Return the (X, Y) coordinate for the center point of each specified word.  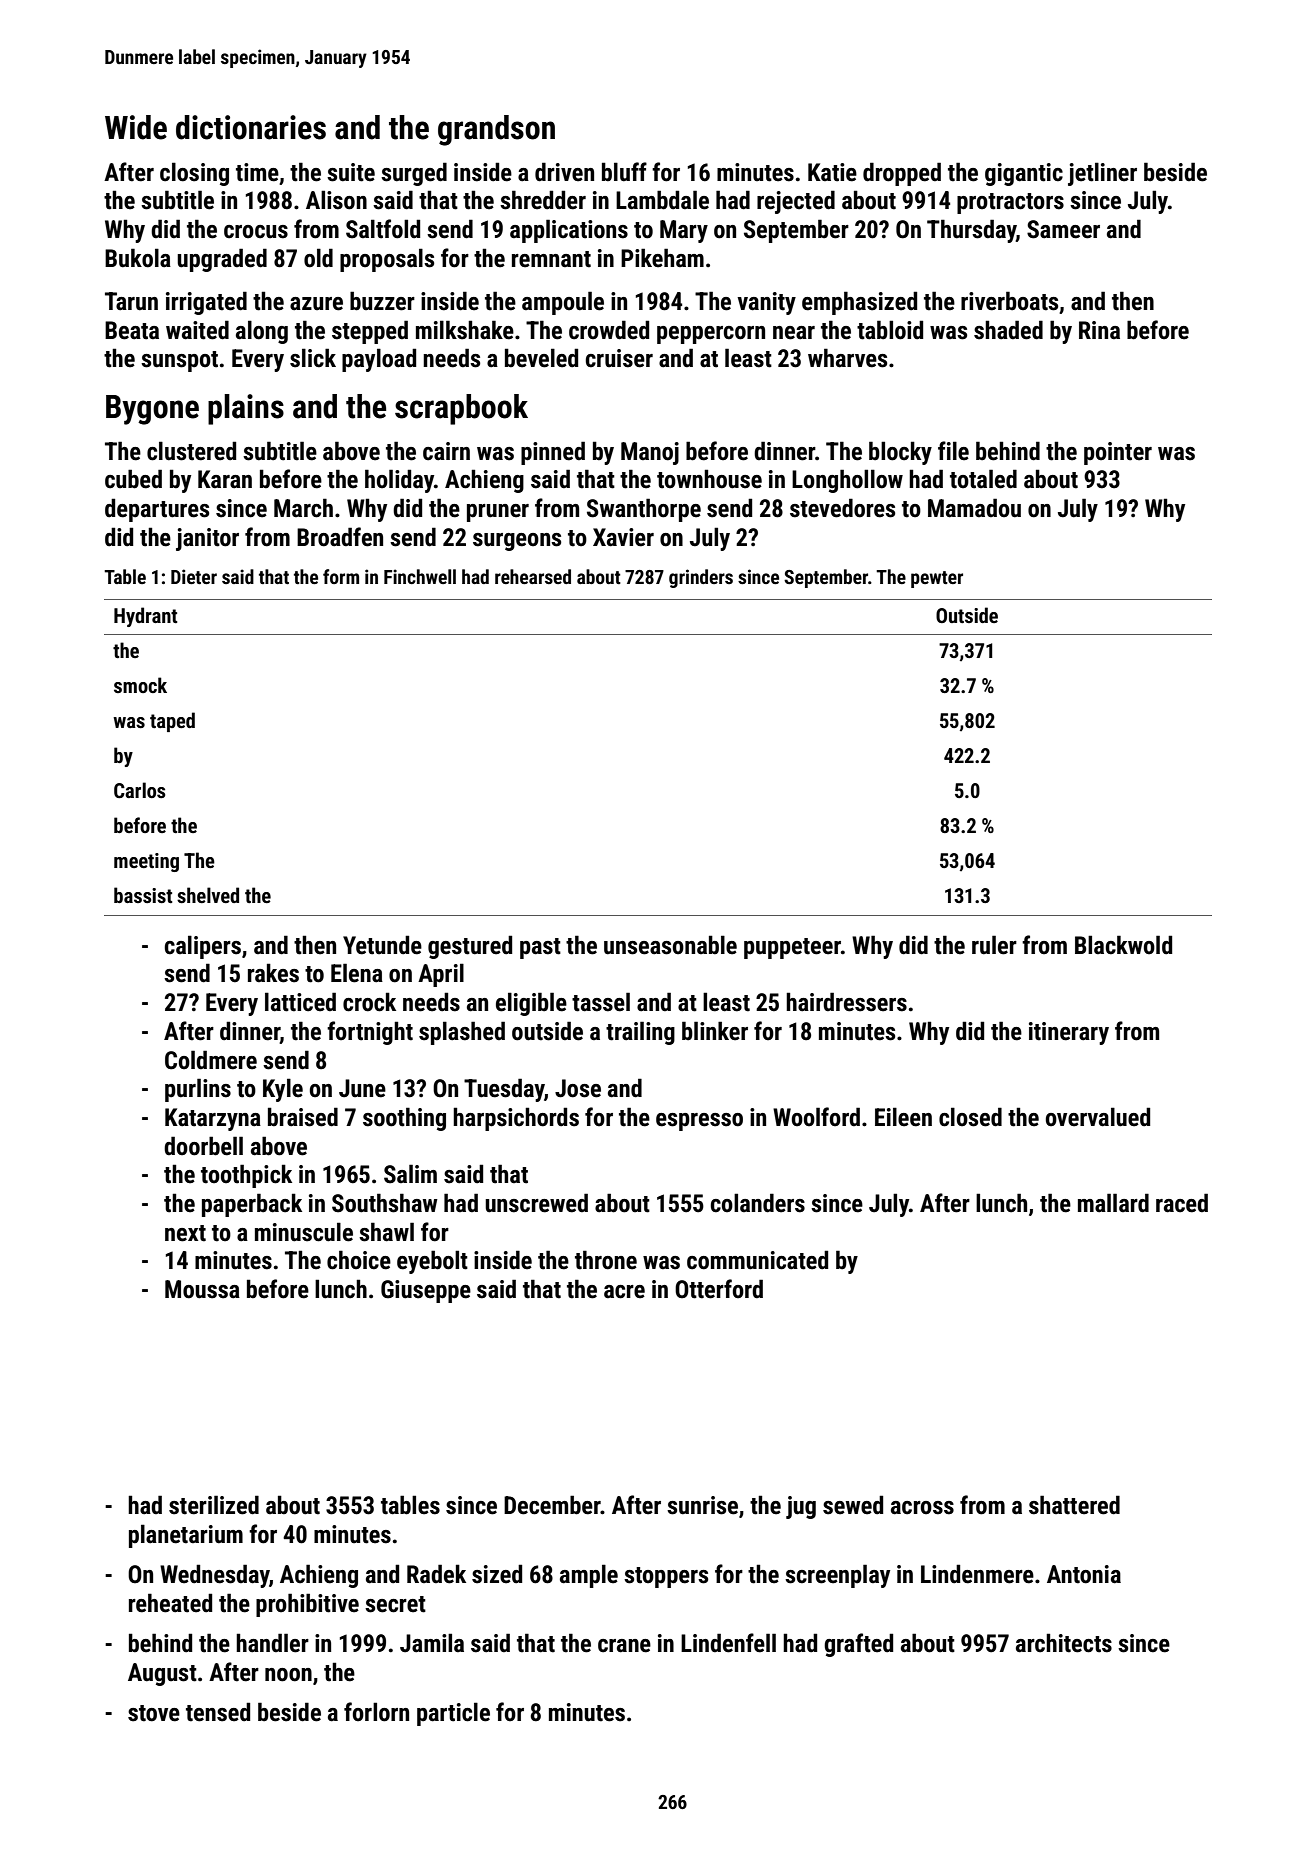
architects (1064, 1643)
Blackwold (1123, 945)
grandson (496, 130)
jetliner (1102, 174)
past (540, 948)
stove (154, 1713)
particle (453, 1714)
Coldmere (211, 1060)
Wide (136, 127)
